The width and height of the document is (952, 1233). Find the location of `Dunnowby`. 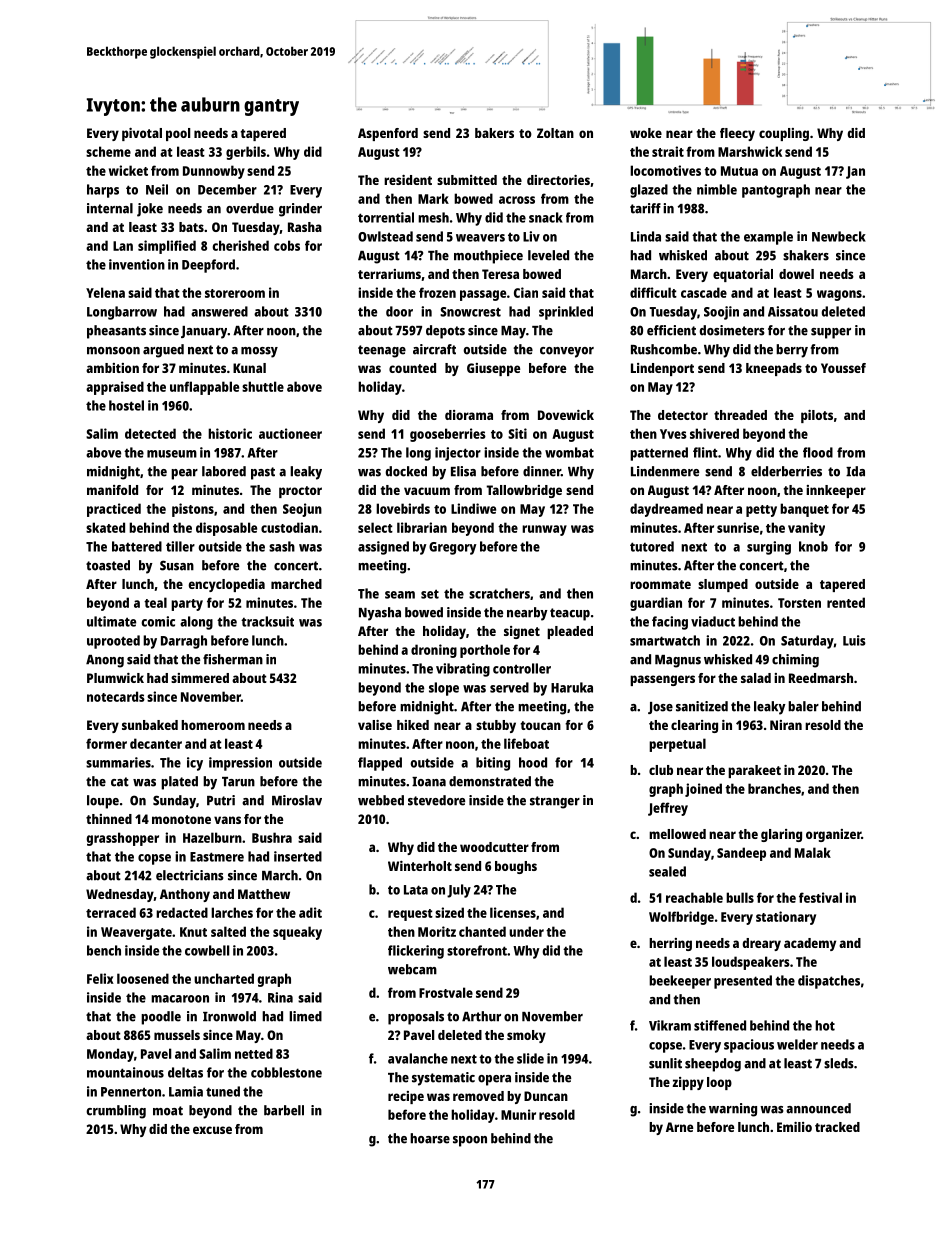

Dunnowby is located at coordinates (214, 172).
